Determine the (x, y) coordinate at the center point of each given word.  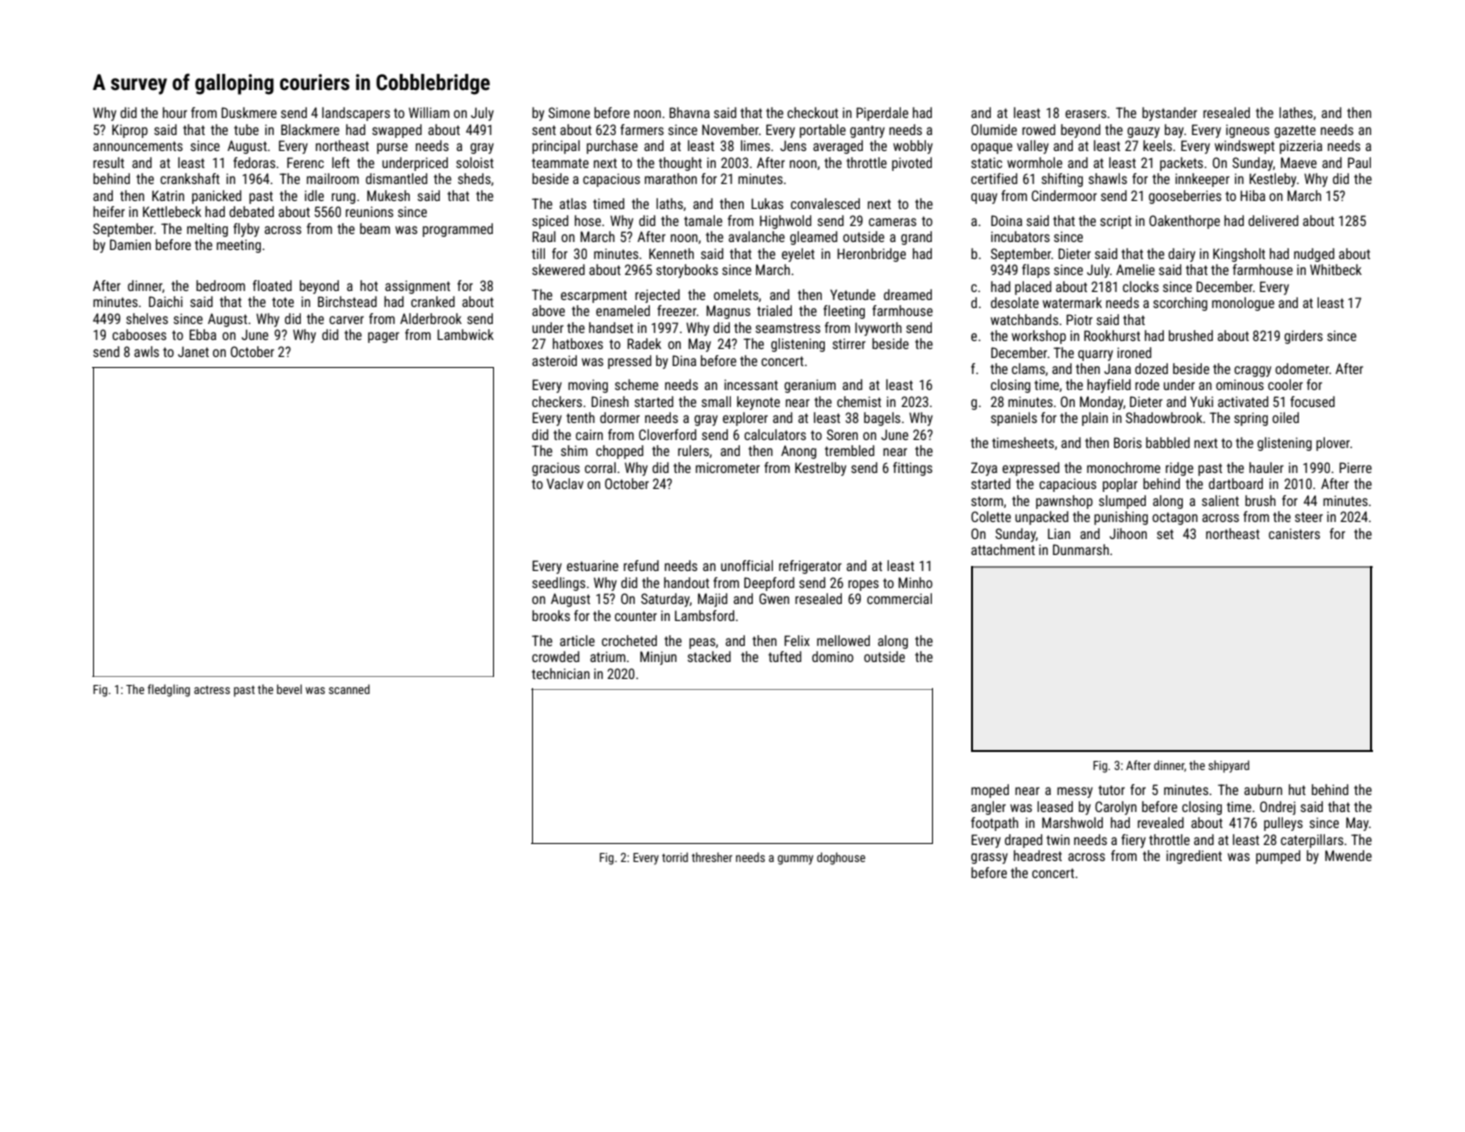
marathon (671, 178)
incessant (751, 384)
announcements (138, 146)
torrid (675, 857)
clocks (1141, 286)
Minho (915, 582)
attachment (1003, 549)
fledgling (169, 690)
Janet (193, 352)
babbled (1168, 442)
